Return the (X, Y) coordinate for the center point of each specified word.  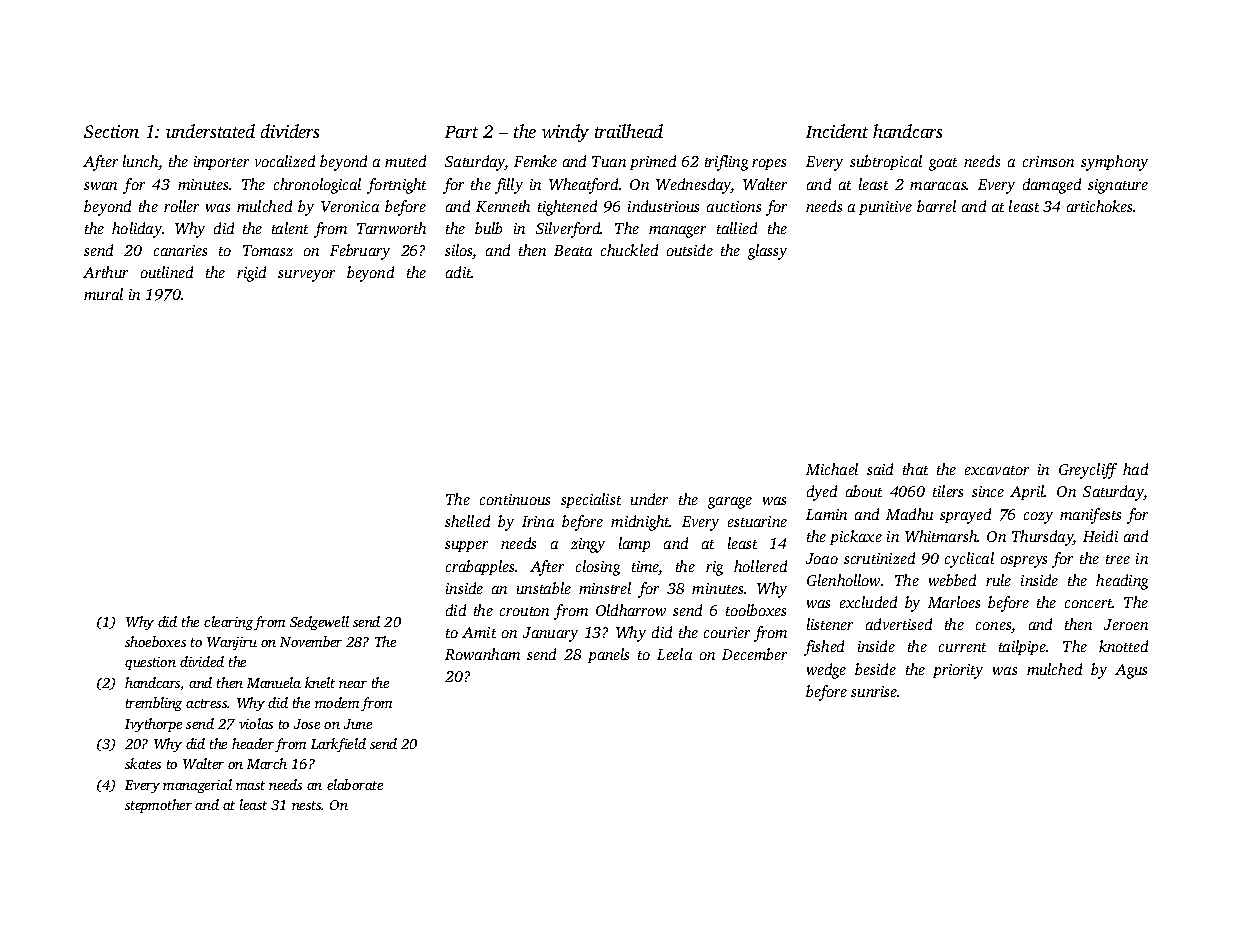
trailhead (629, 131)
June (358, 724)
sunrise (874, 691)
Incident (837, 131)
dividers (290, 131)
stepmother (158, 806)
